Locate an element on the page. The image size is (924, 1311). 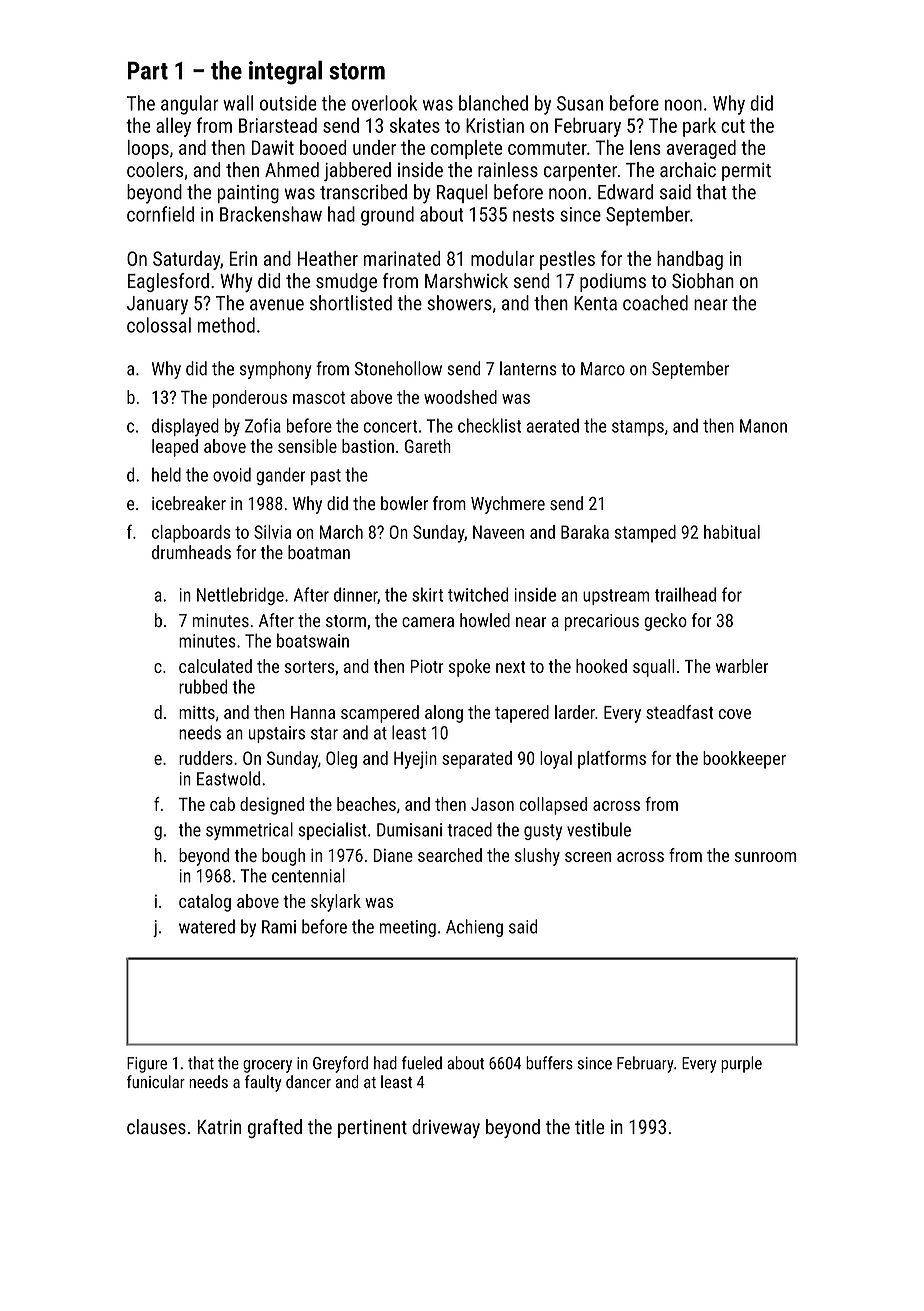
showers is located at coordinates (459, 303).
